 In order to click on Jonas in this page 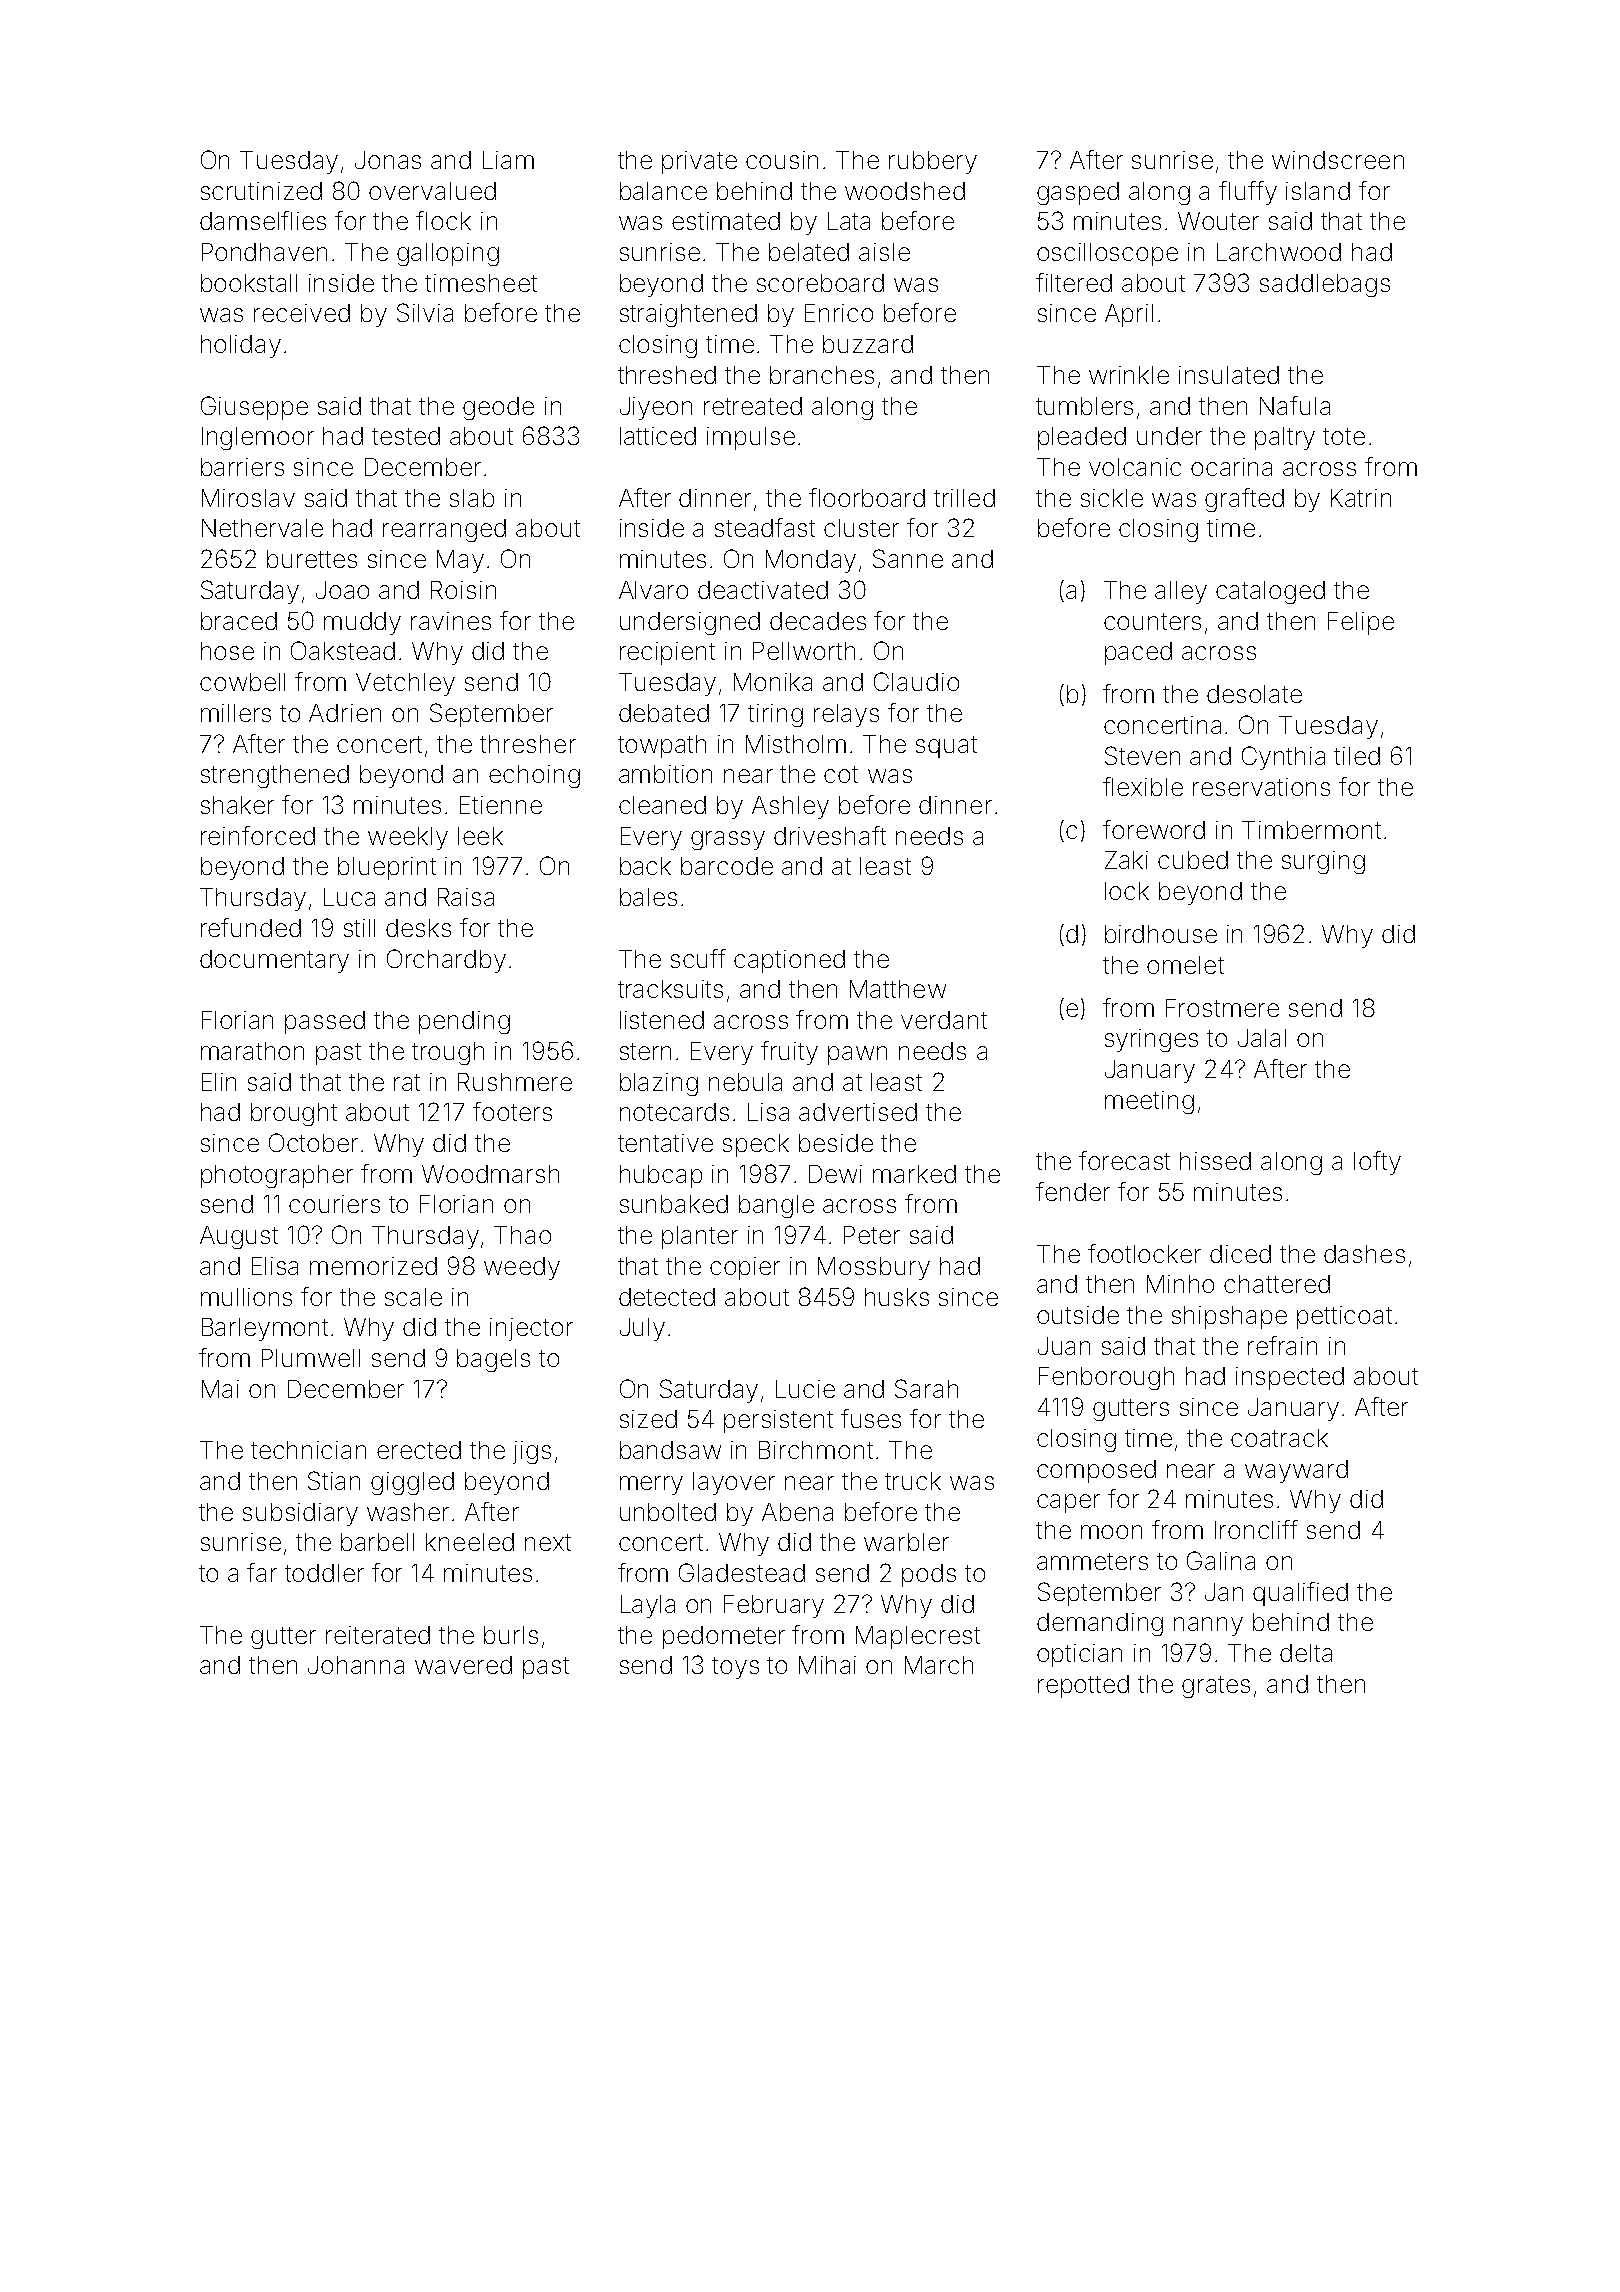, I will do `click(388, 160)`.
